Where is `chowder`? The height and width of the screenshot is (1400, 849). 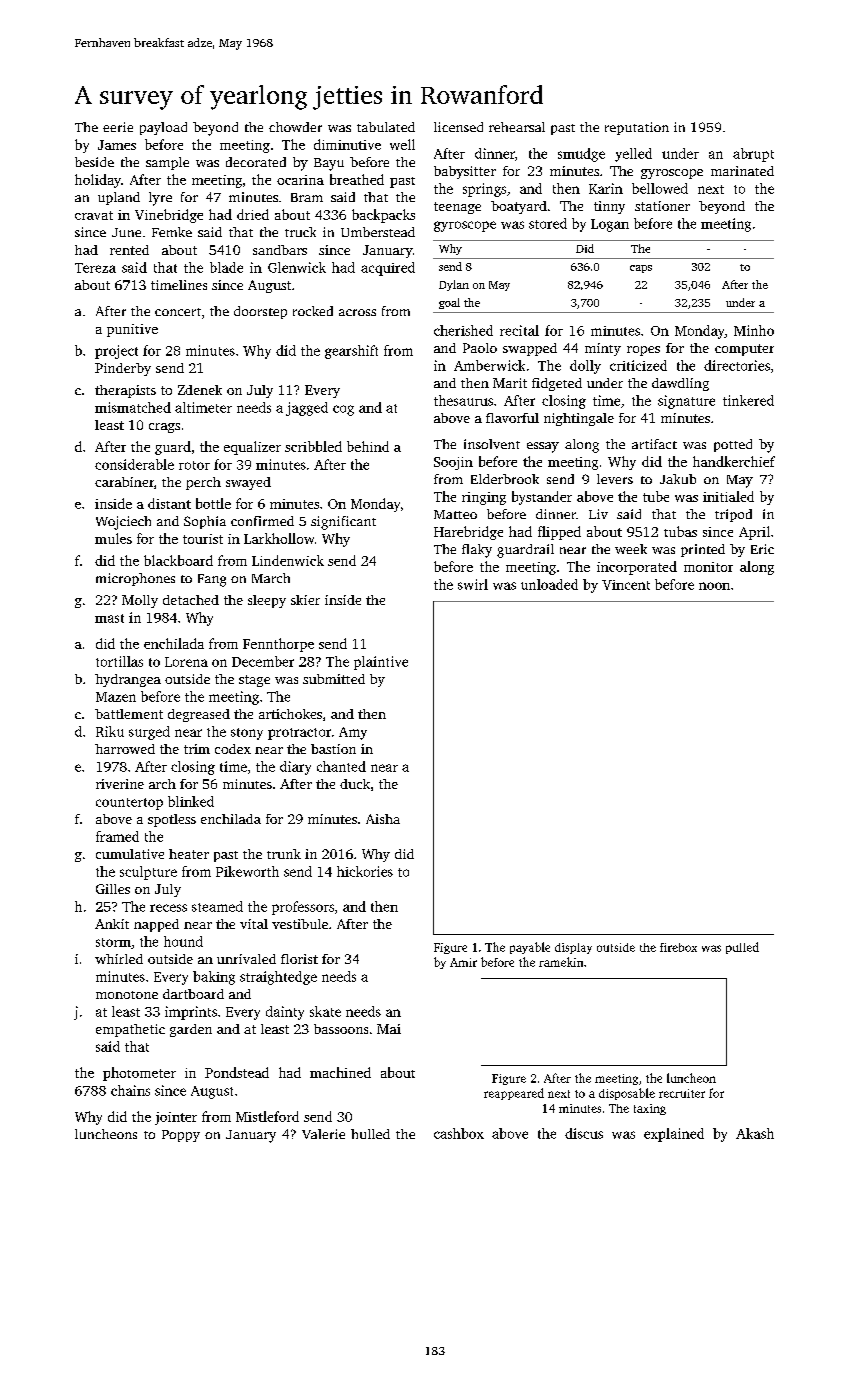 chowder is located at coordinates (295, 127).
